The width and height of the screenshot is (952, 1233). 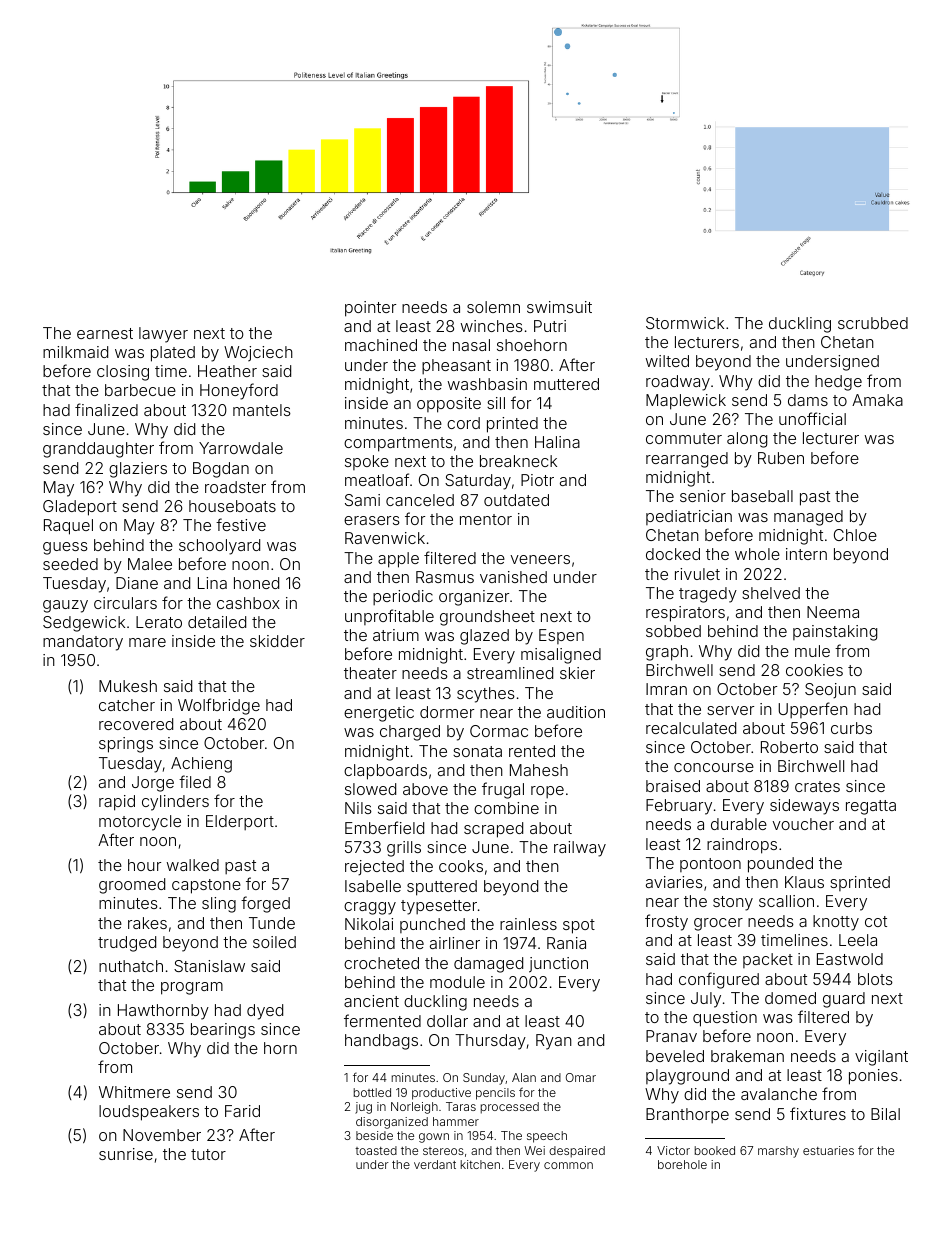 I want to click on gauzy, so click(x=65, y=606).
